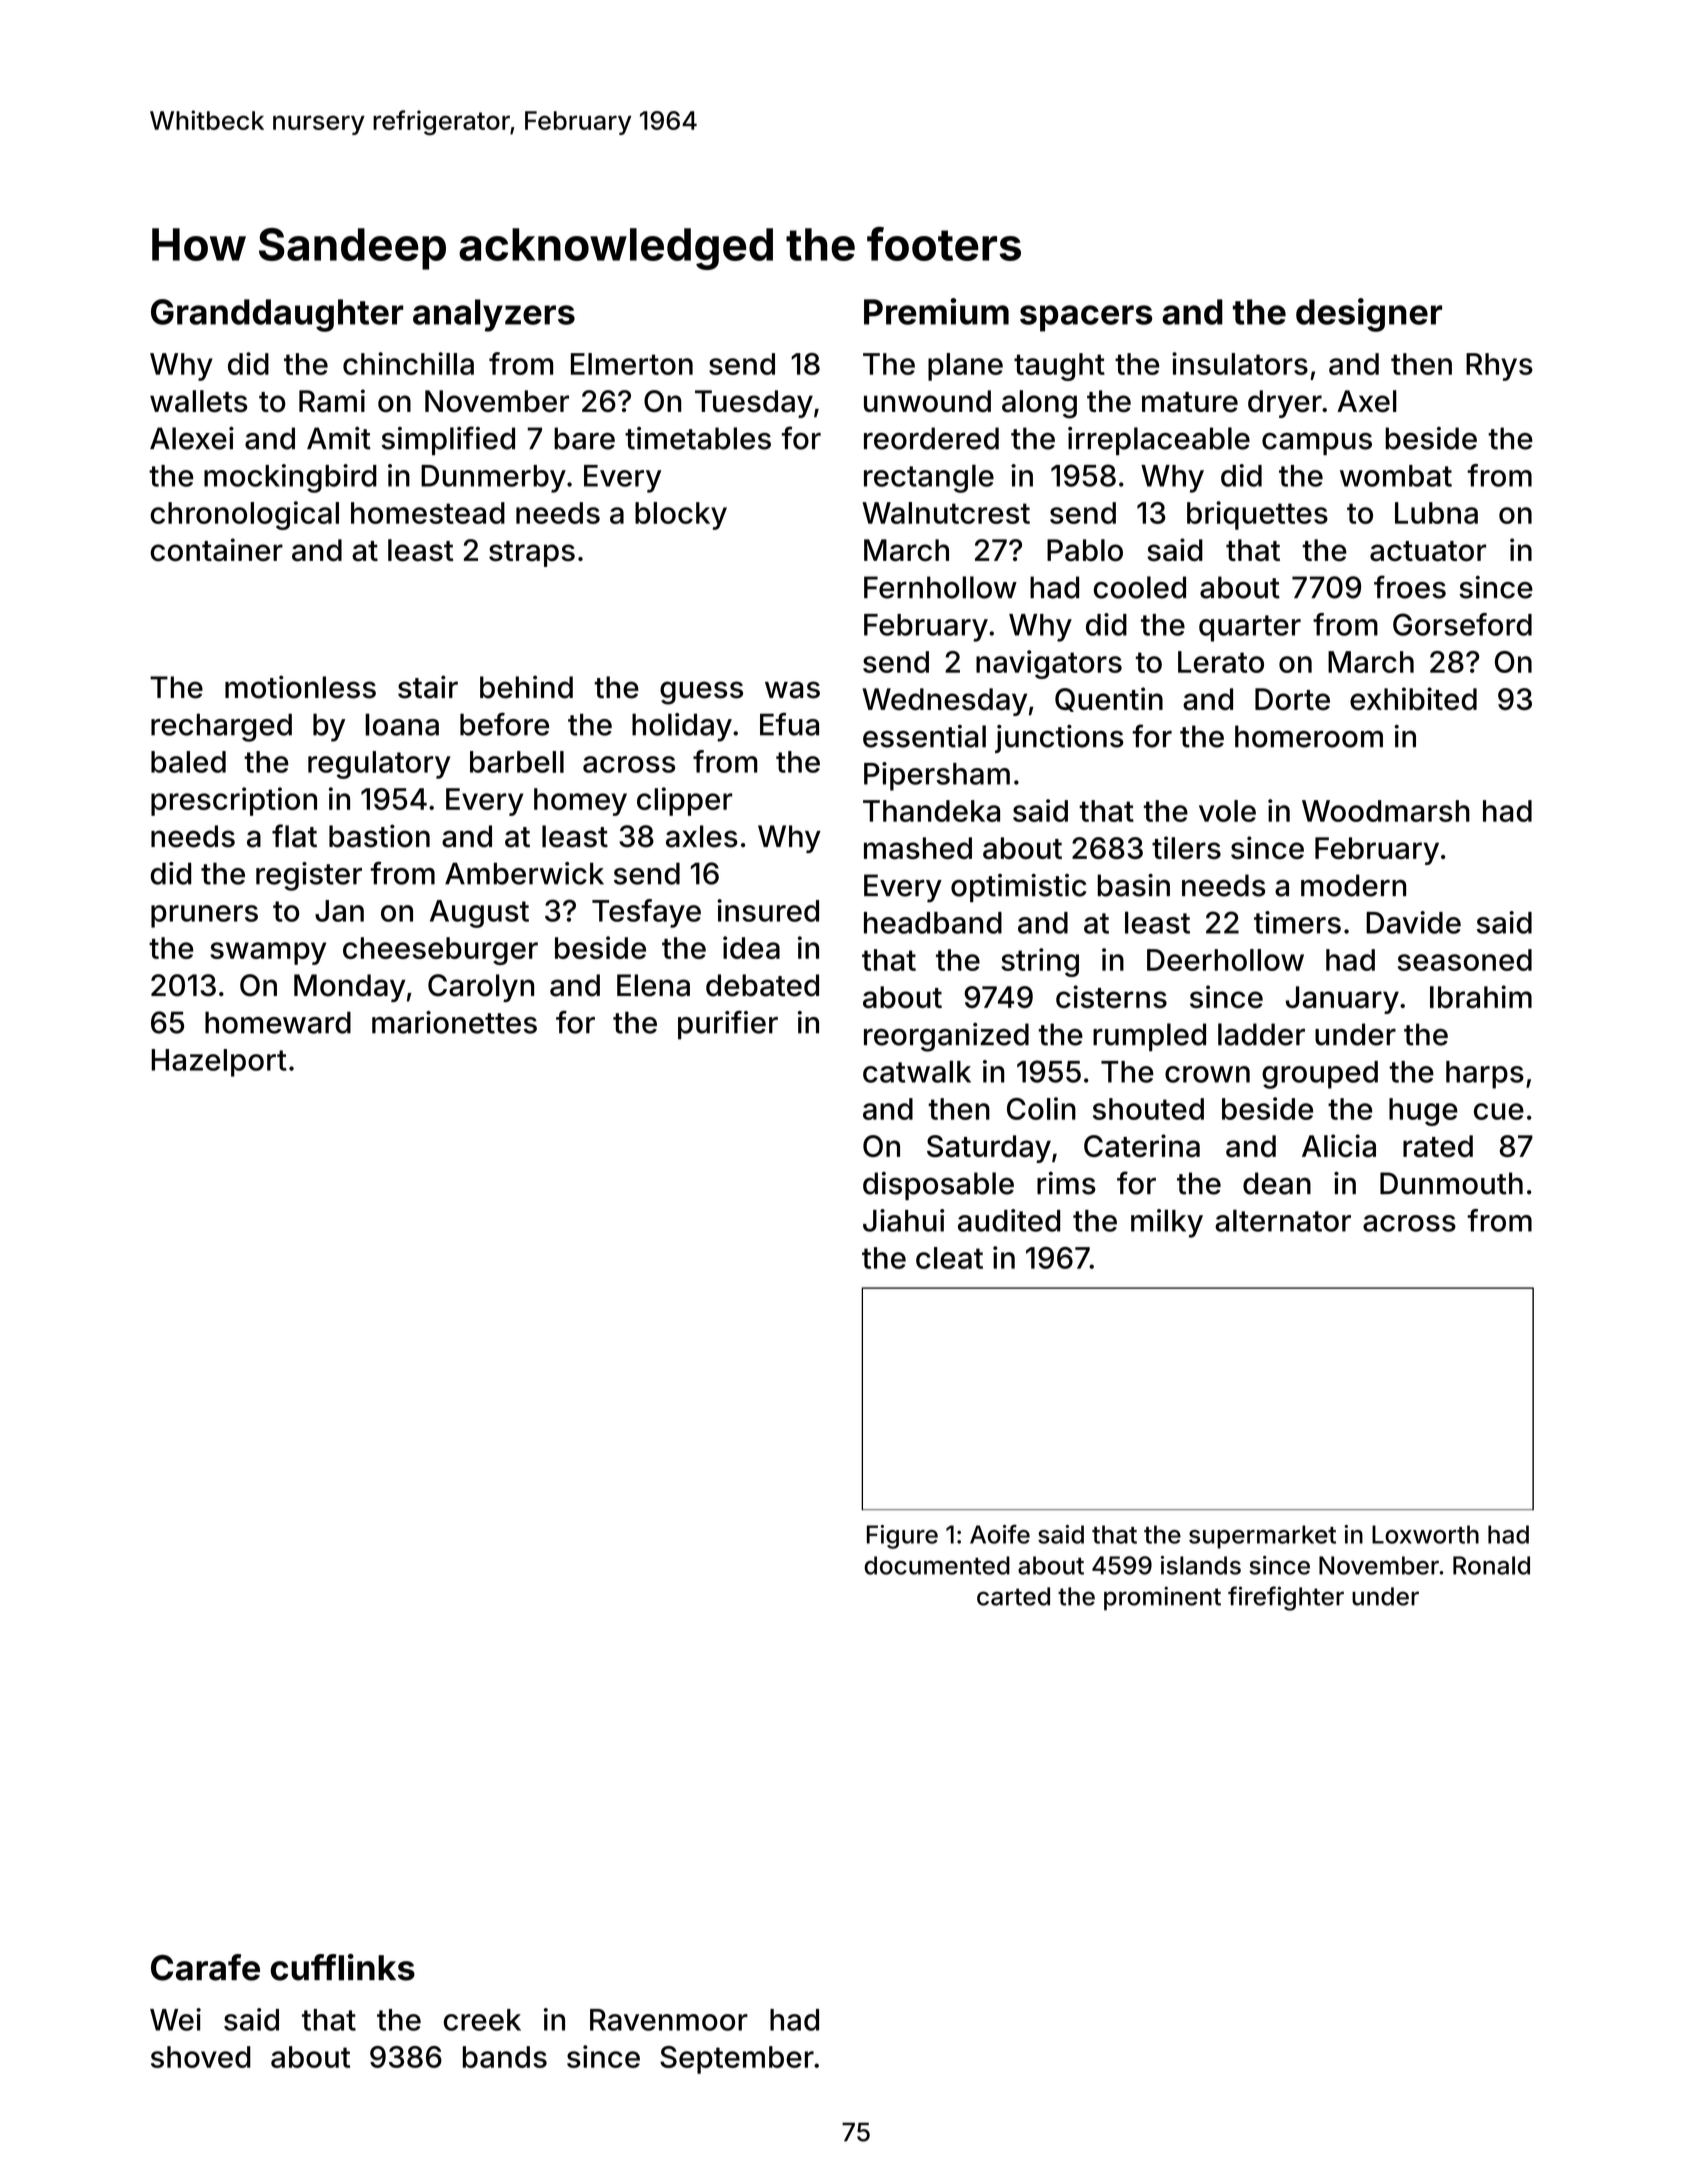  What do you see at coordinates (1425, 1534) in the screenshot?
I see `Loxworth` at bounding box center [1425, 1534].
